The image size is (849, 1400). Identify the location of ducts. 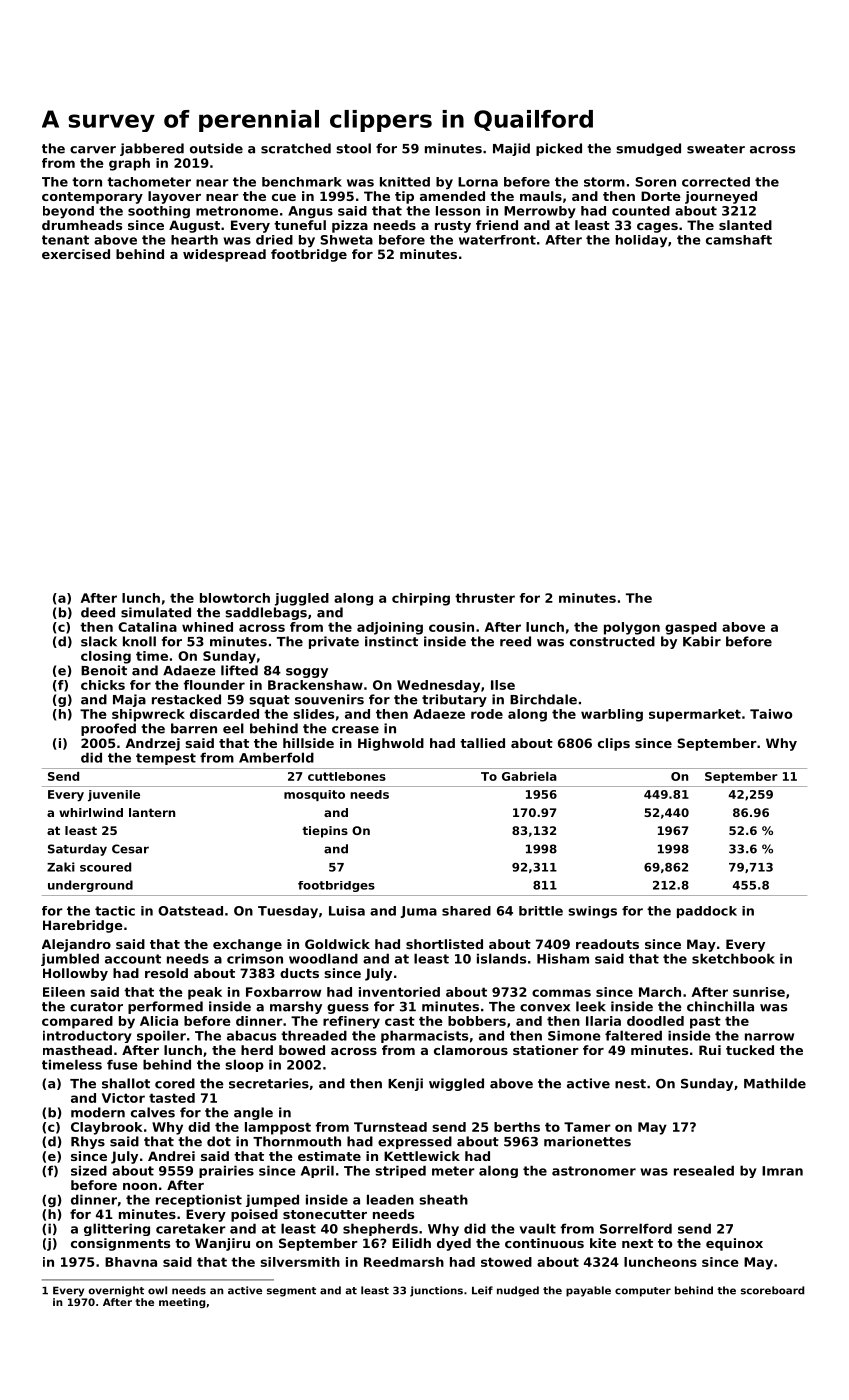
(299, 973).
